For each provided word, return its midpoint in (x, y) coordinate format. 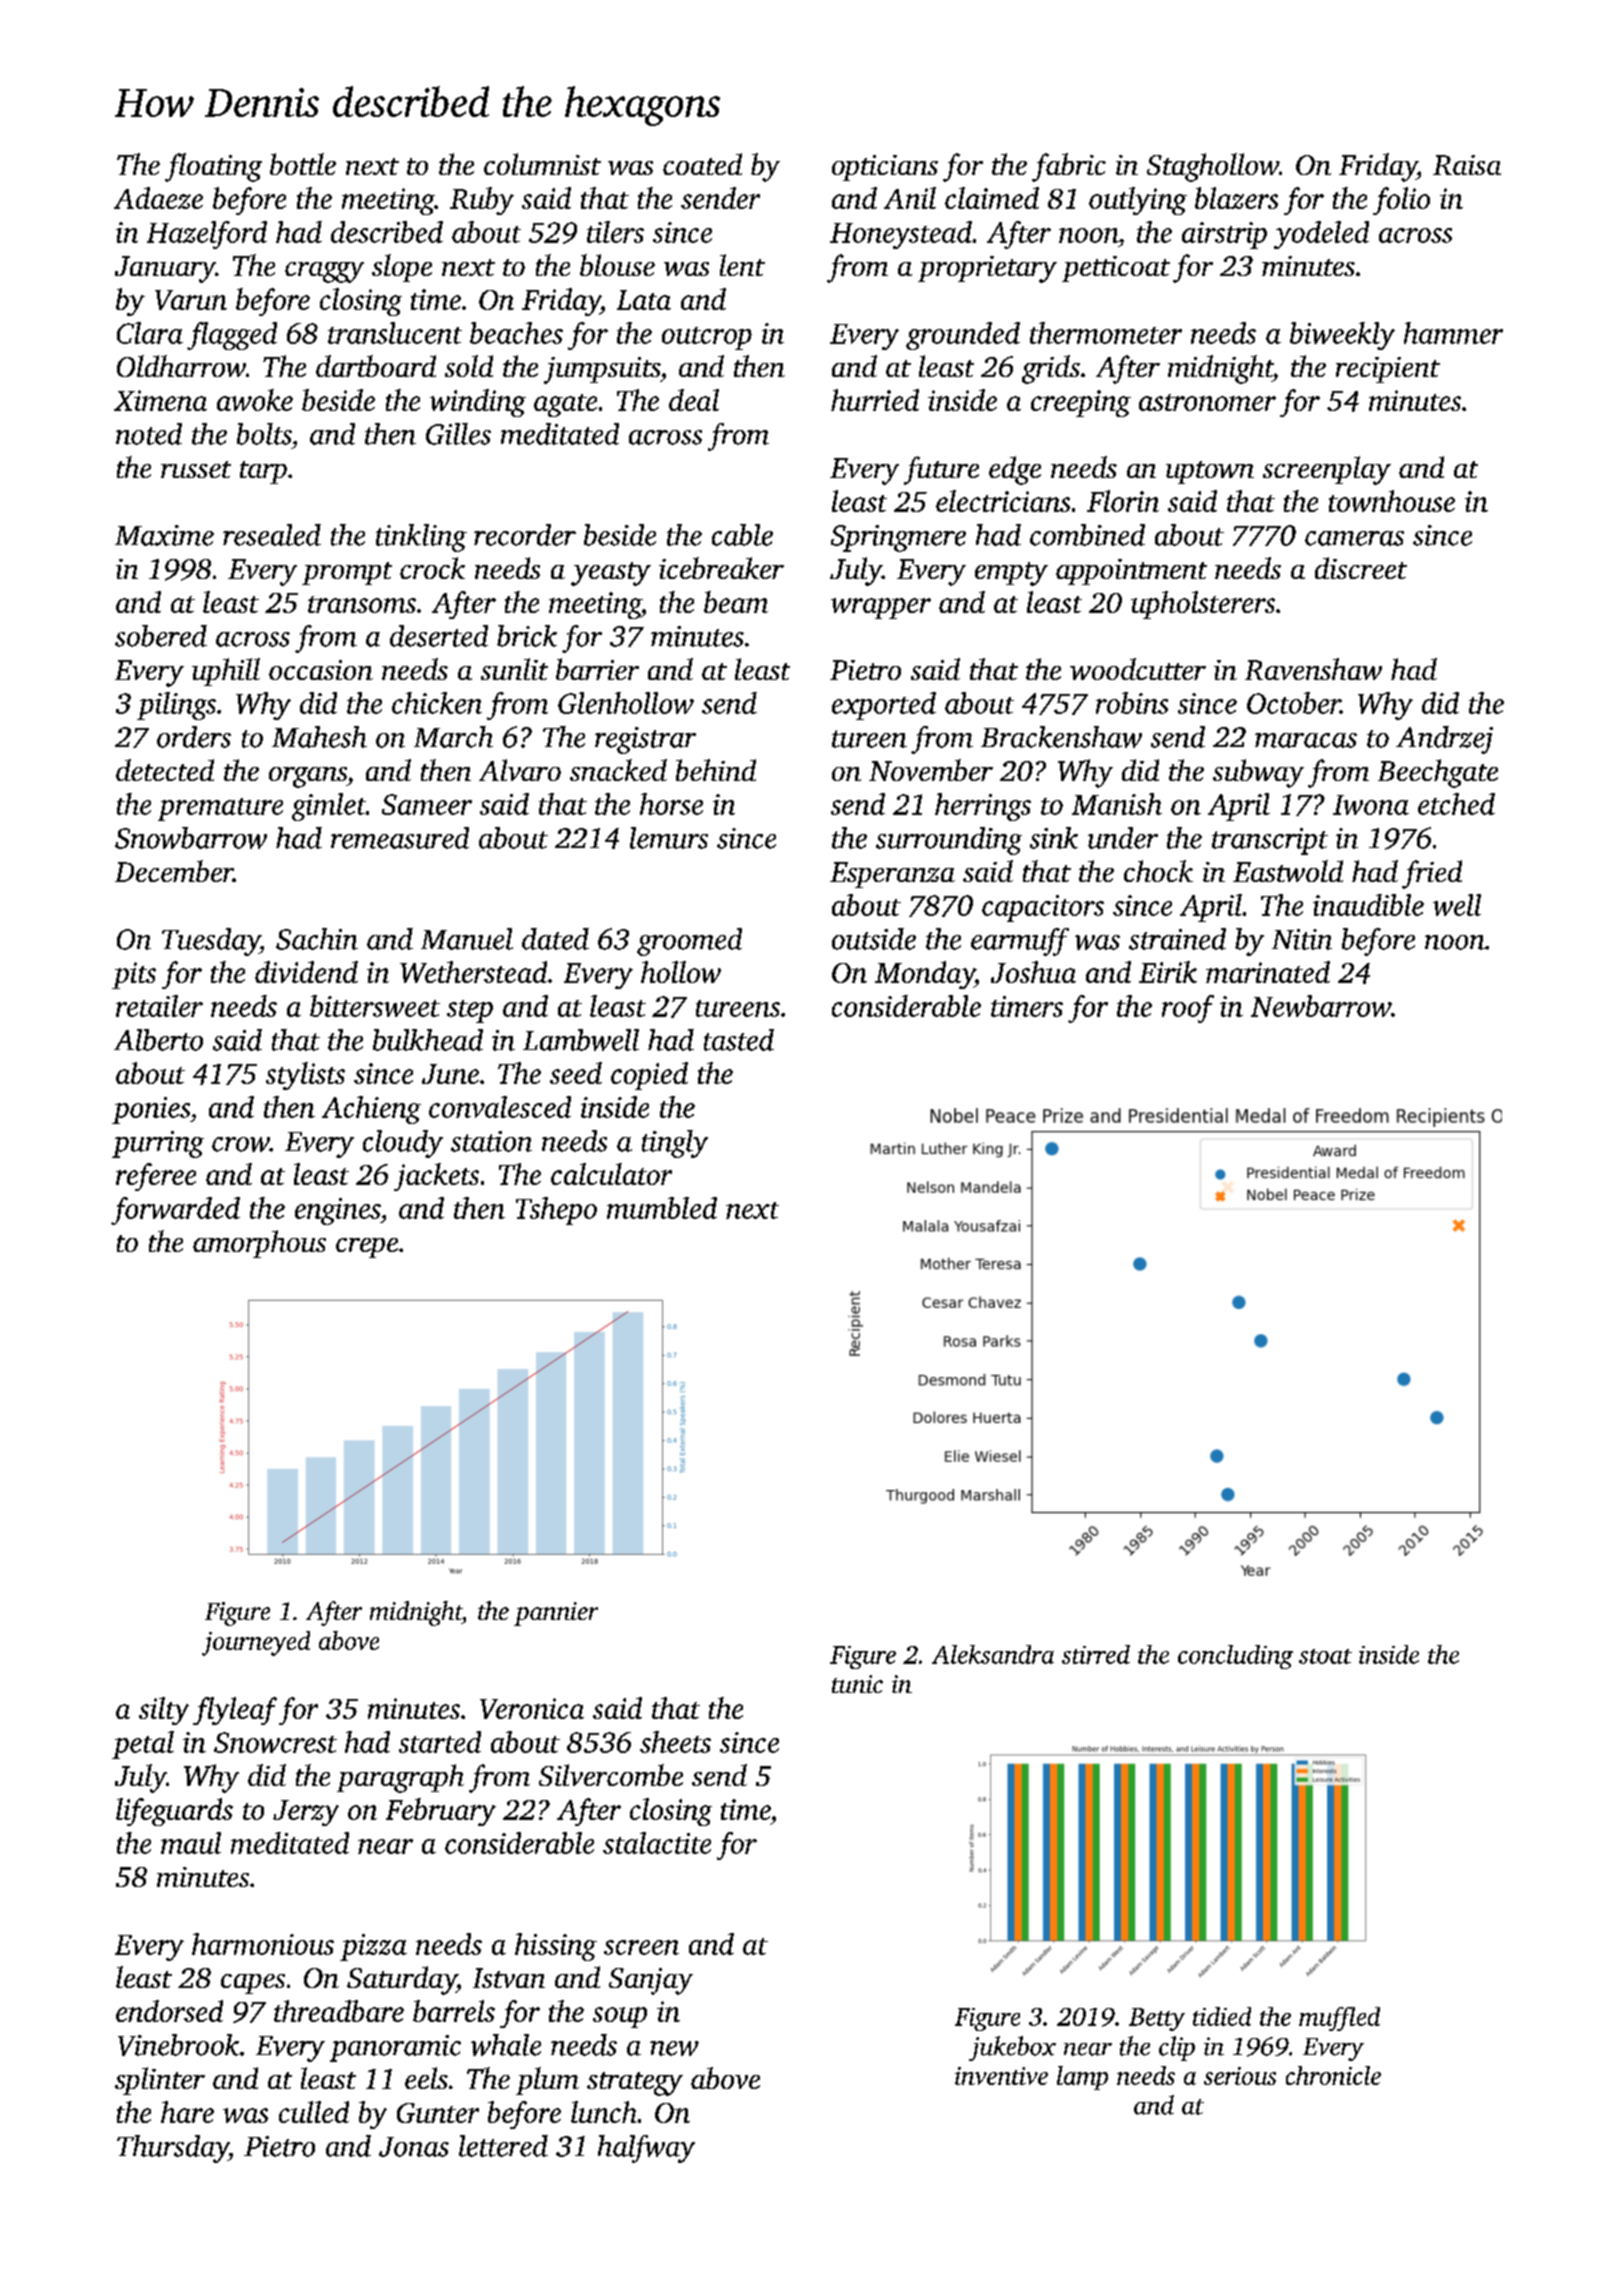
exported (884, 706)
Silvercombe (611, 1775)
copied (649, 1076)
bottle (303, 164)
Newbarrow (1321, 1006)
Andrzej (1444, 740)
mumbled (662, 1208)
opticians (885, 168)
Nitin (1302, 939)
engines (337, 1211)
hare (187, 2112)
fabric (1069, 167)
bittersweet (375, 1006)
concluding (1235, 1657)
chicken (437, 703)
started (440, 1742)
